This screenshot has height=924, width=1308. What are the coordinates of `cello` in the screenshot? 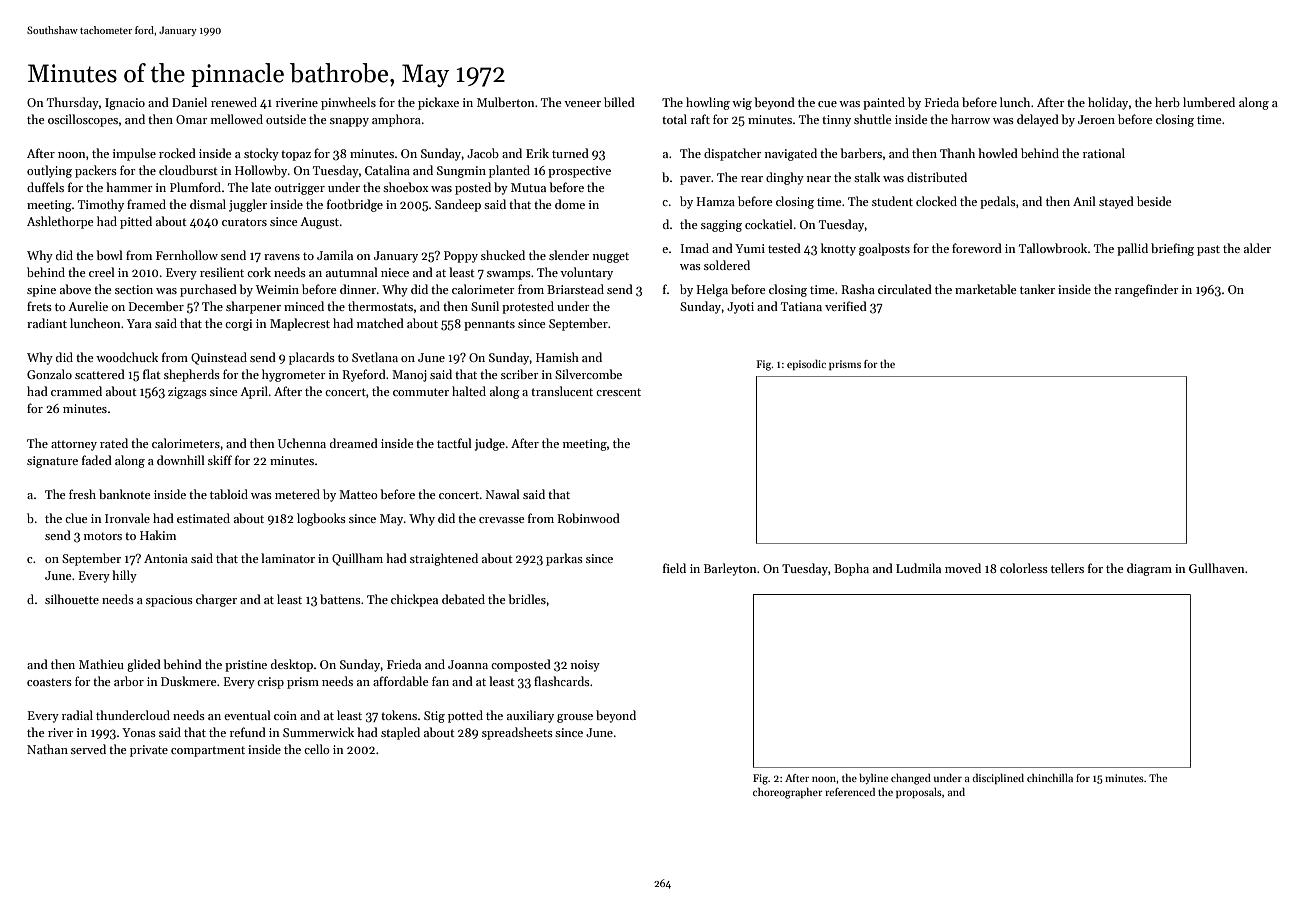 It's located at (317, 749).
